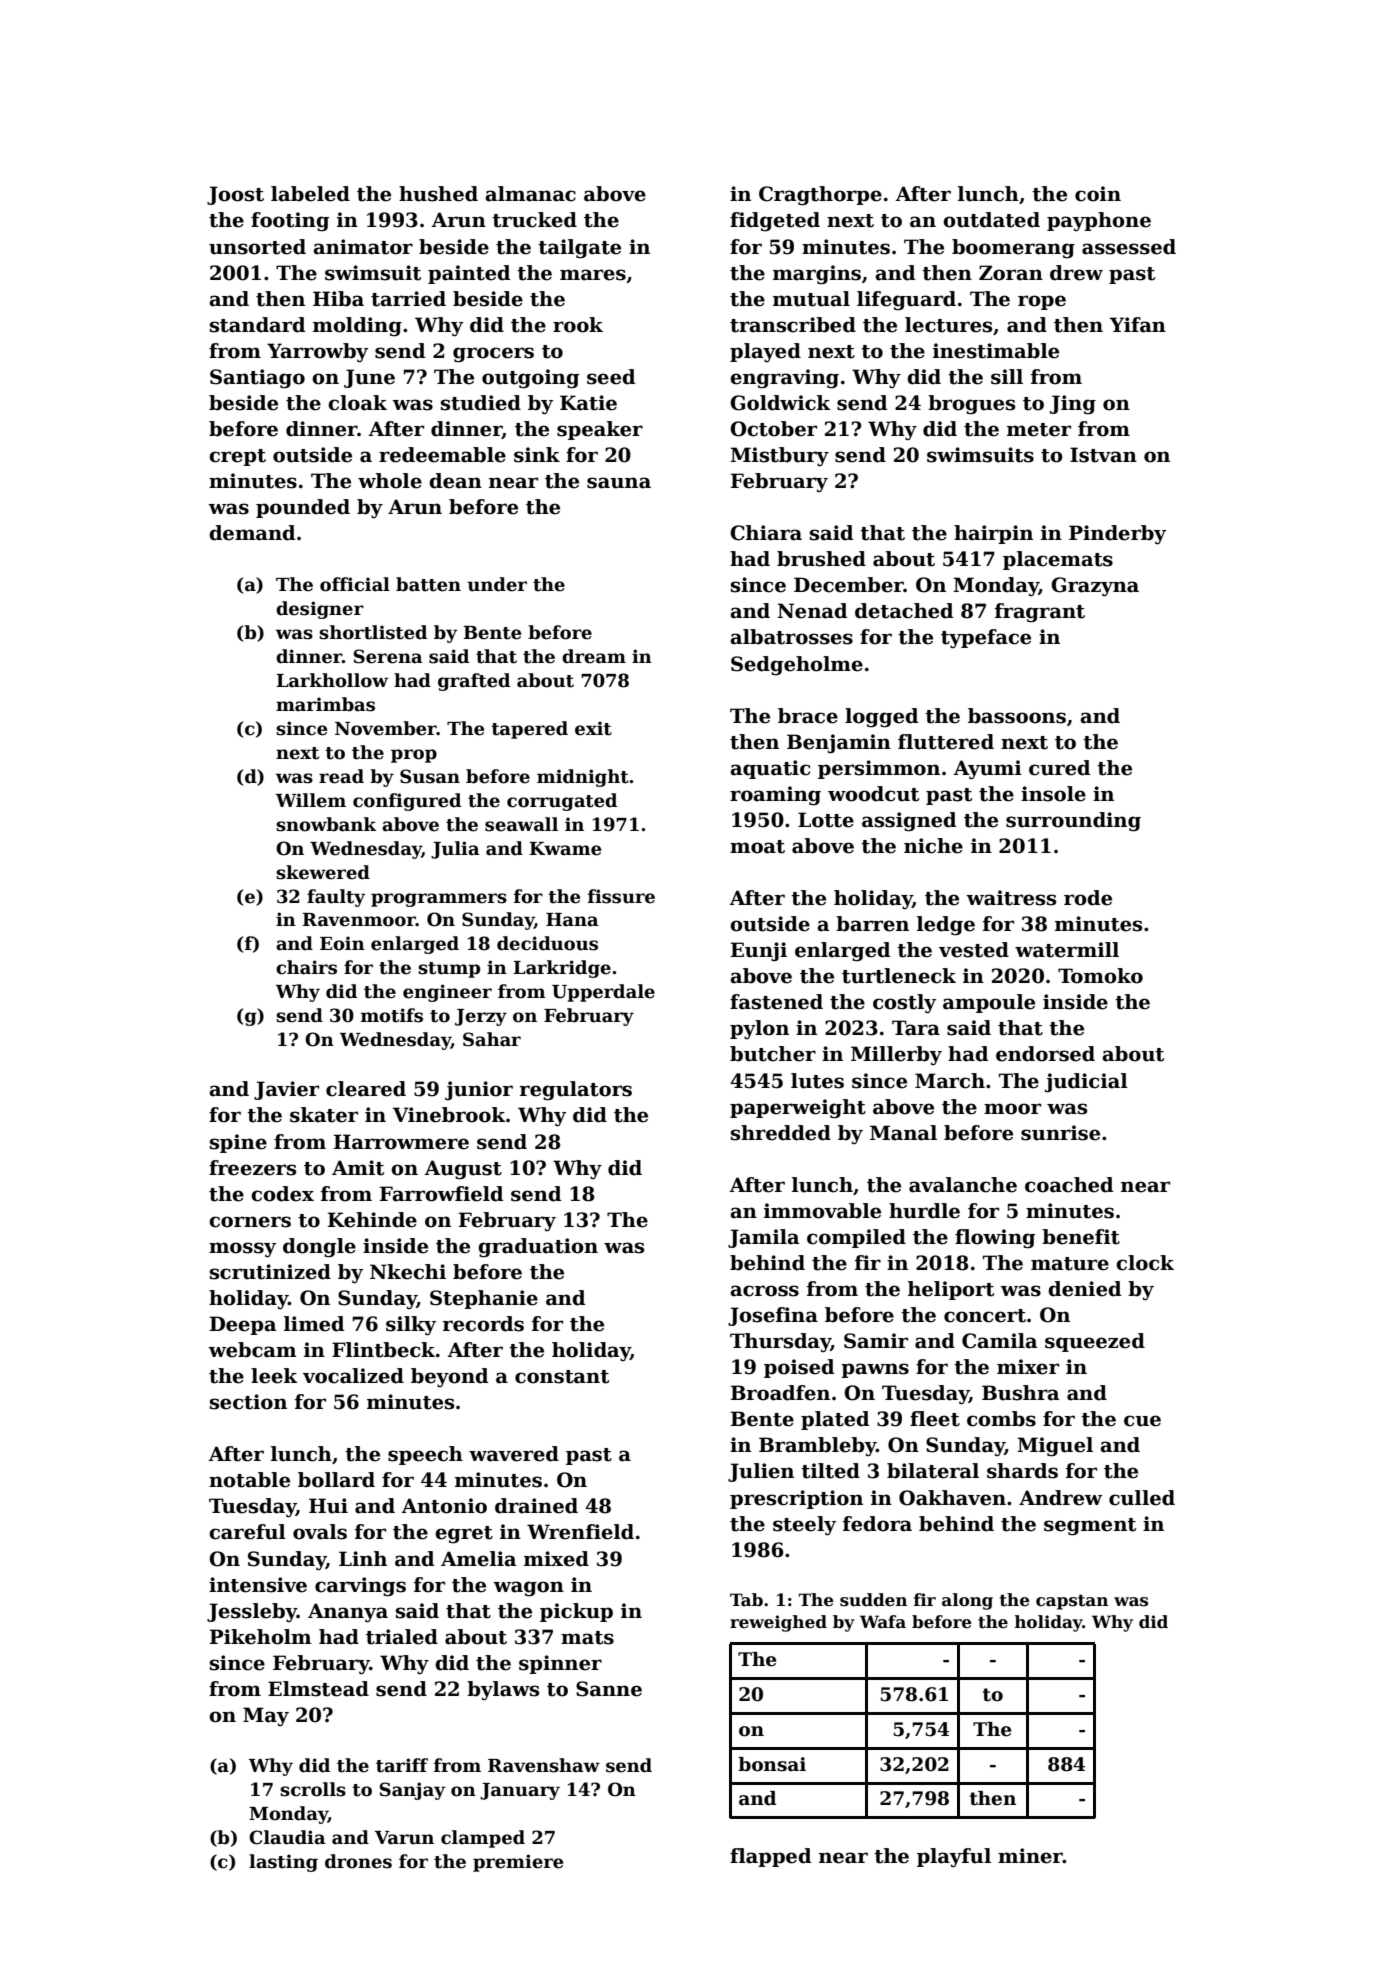 The width and height of the document is (1386, 1969). I want to click on Joost, so click(235, 195).
